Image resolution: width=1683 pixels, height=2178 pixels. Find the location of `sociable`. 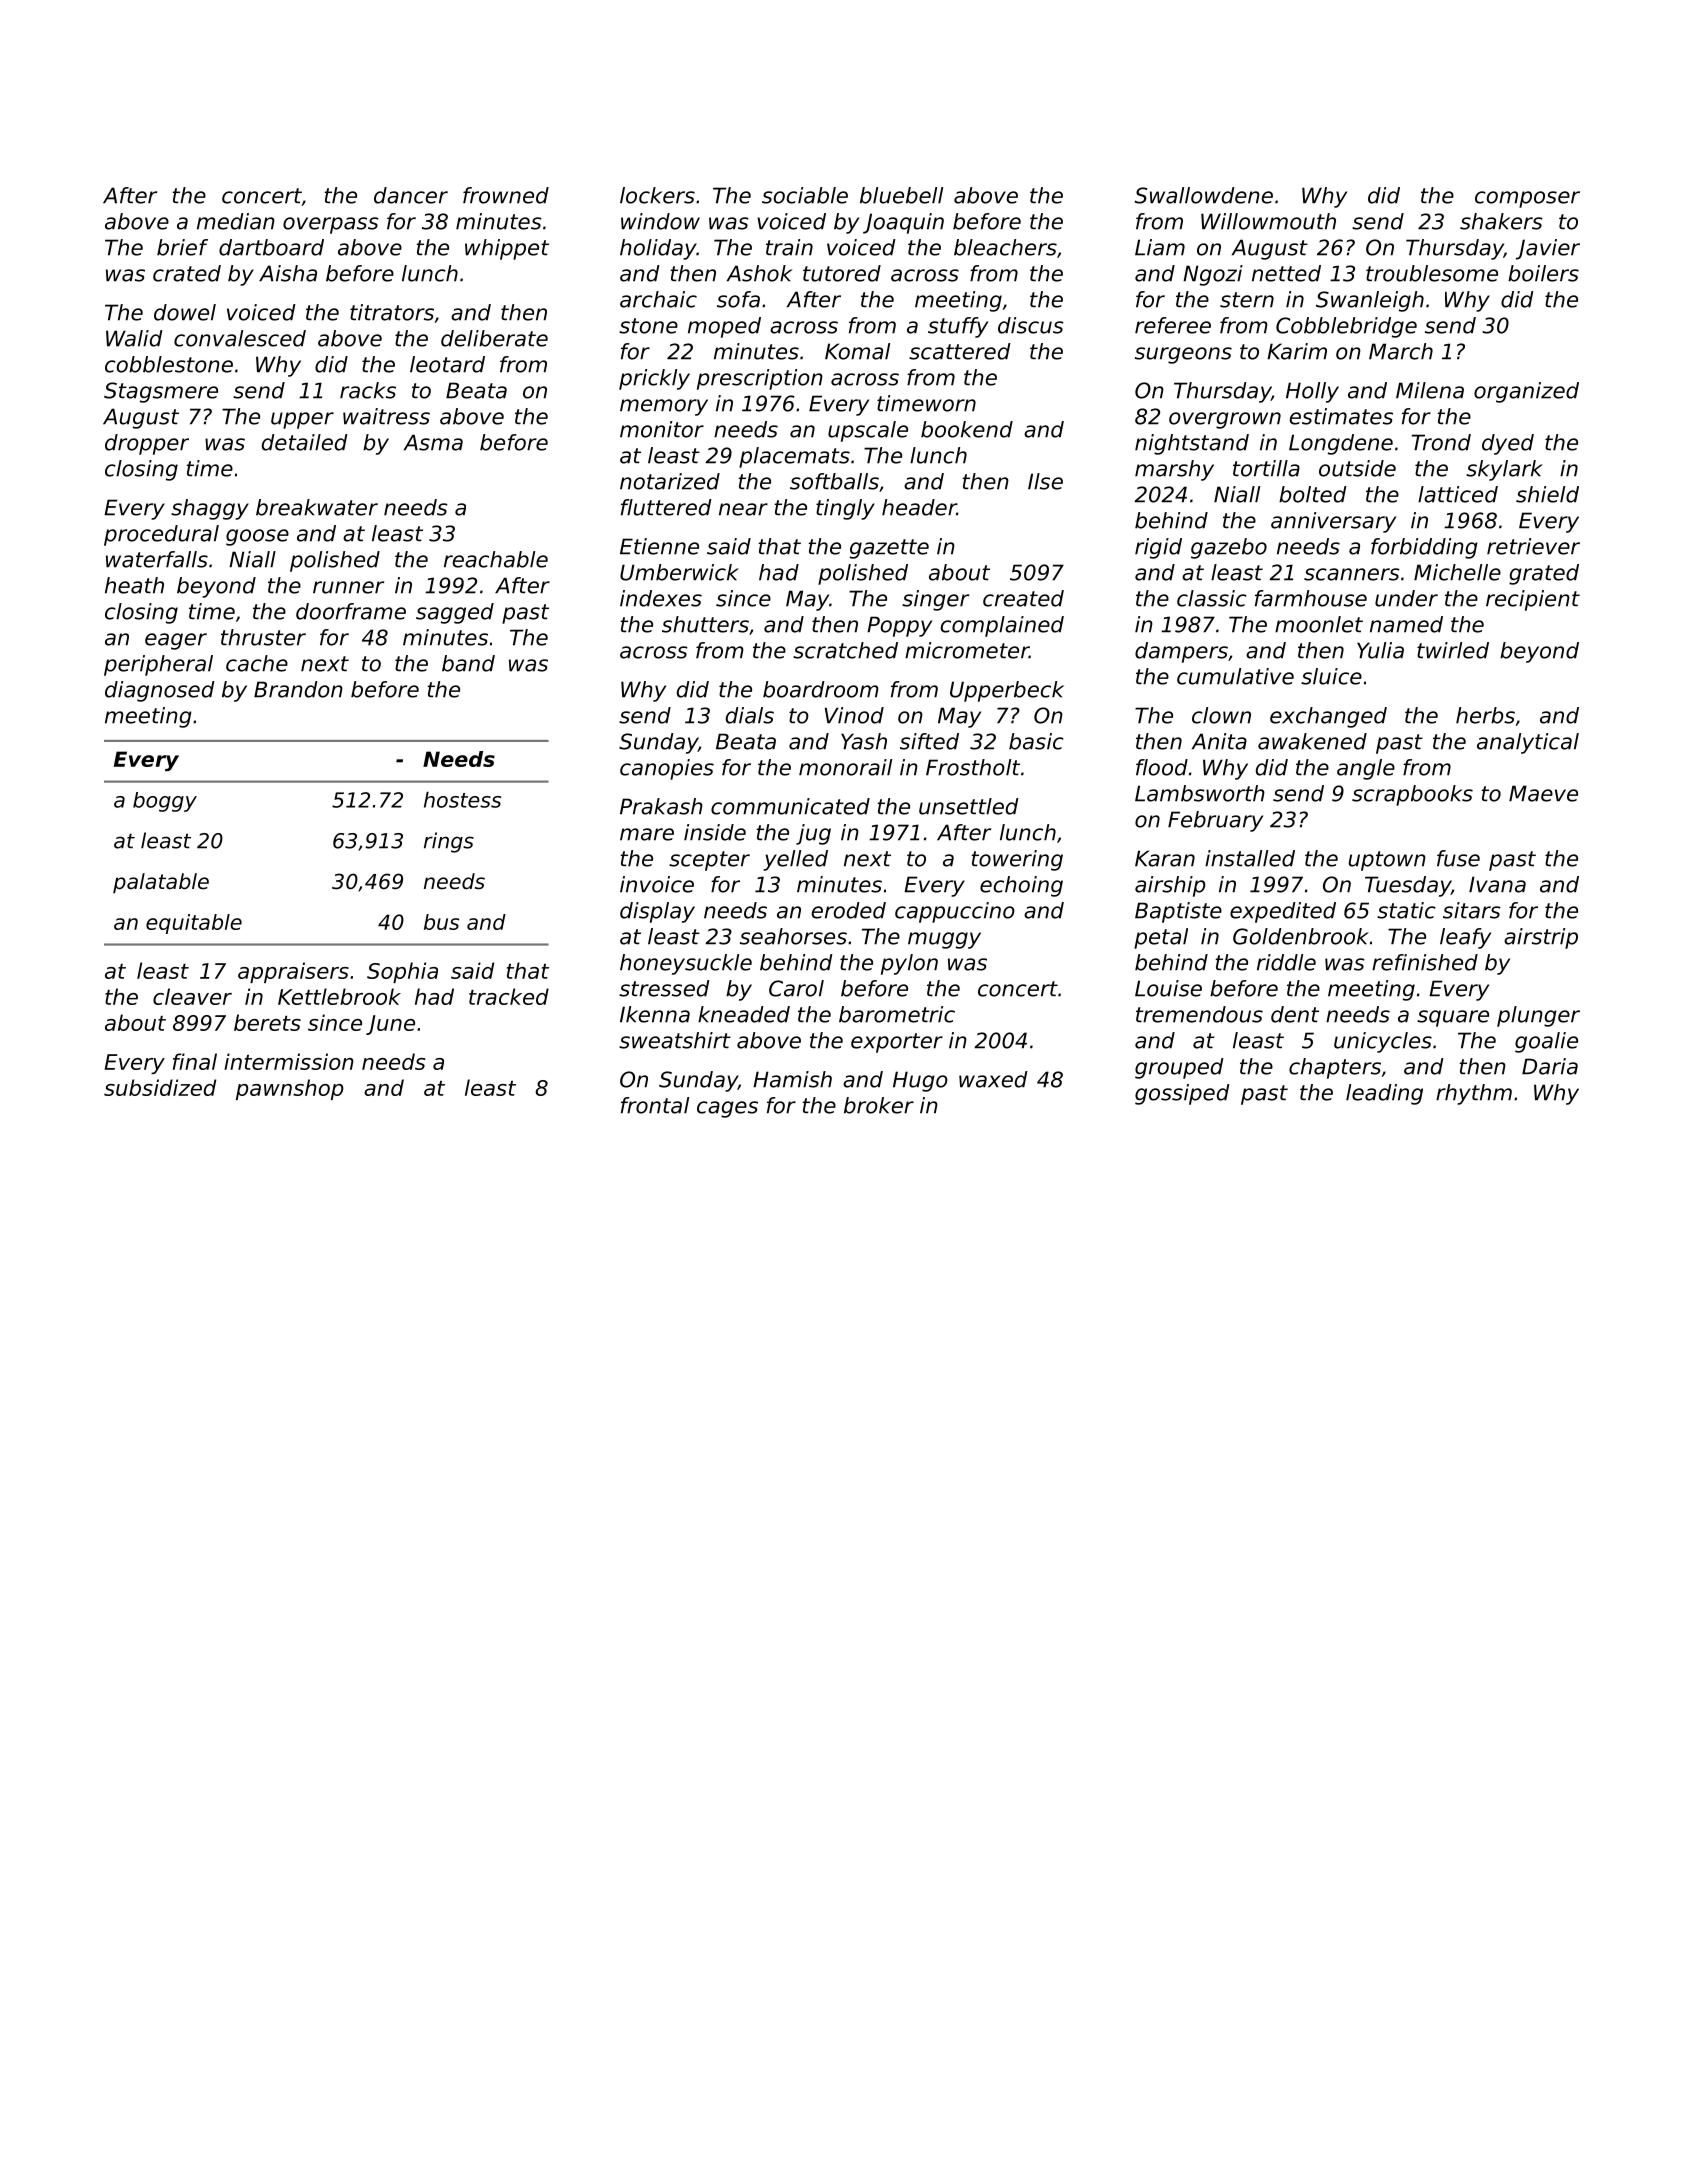

sociable is located at coordinates (805, 195).
